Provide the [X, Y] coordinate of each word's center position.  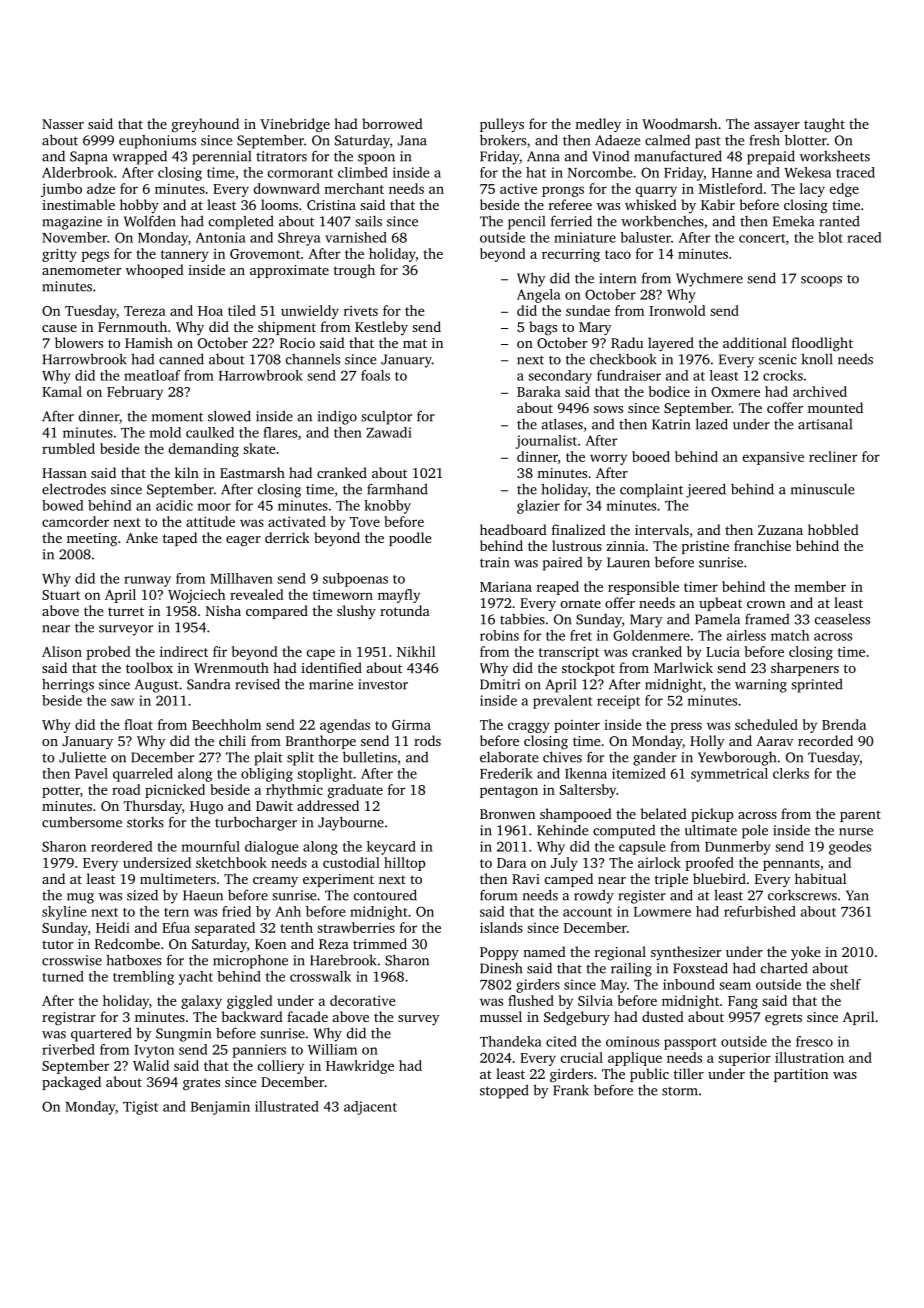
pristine [705, 547]
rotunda [405, 610]
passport [690, 1044]
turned [63, 976]
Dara [511, 863]
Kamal [62, 391]
